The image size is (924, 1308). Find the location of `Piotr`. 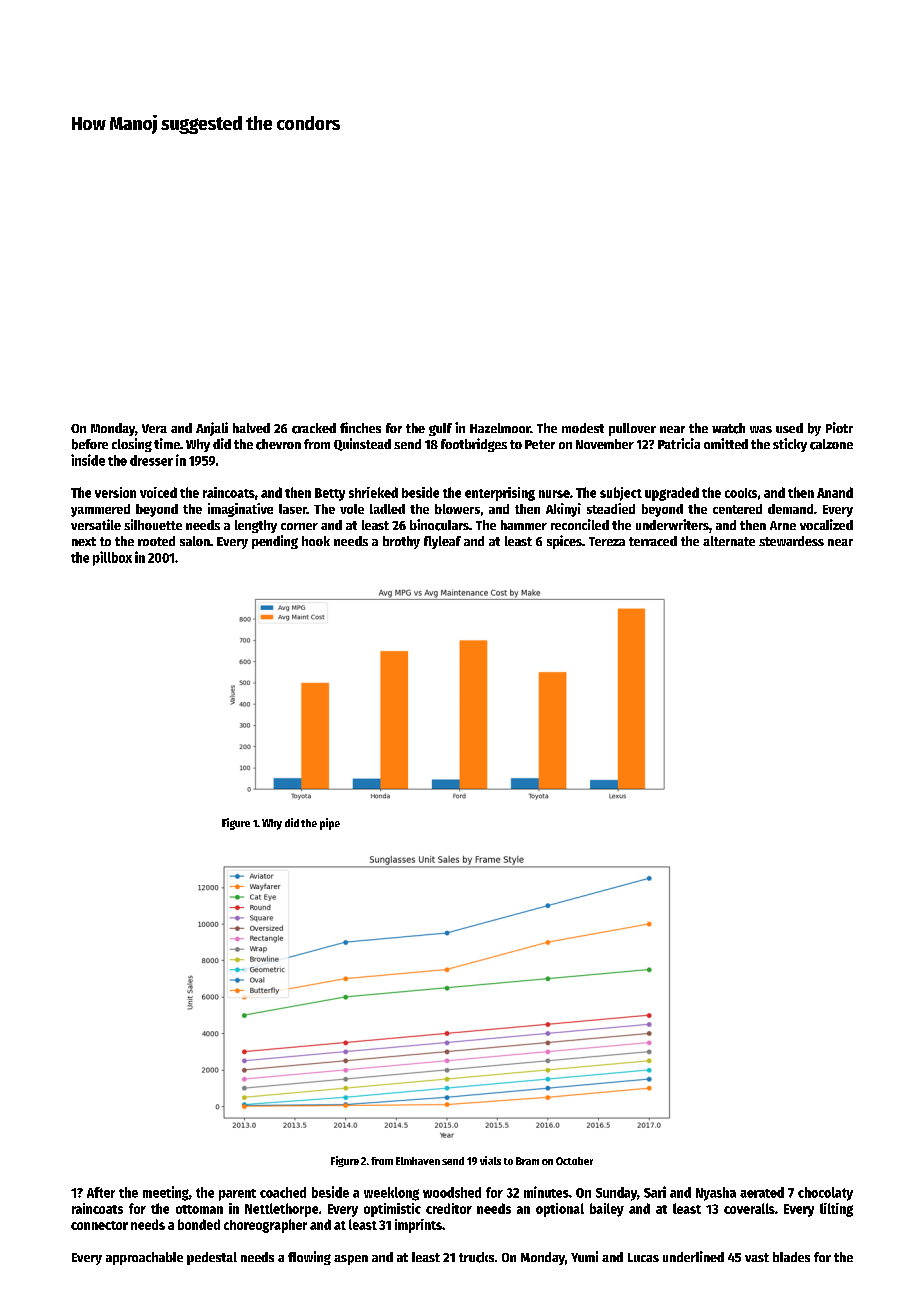

Piotr is located at coordinates (839, 427).
